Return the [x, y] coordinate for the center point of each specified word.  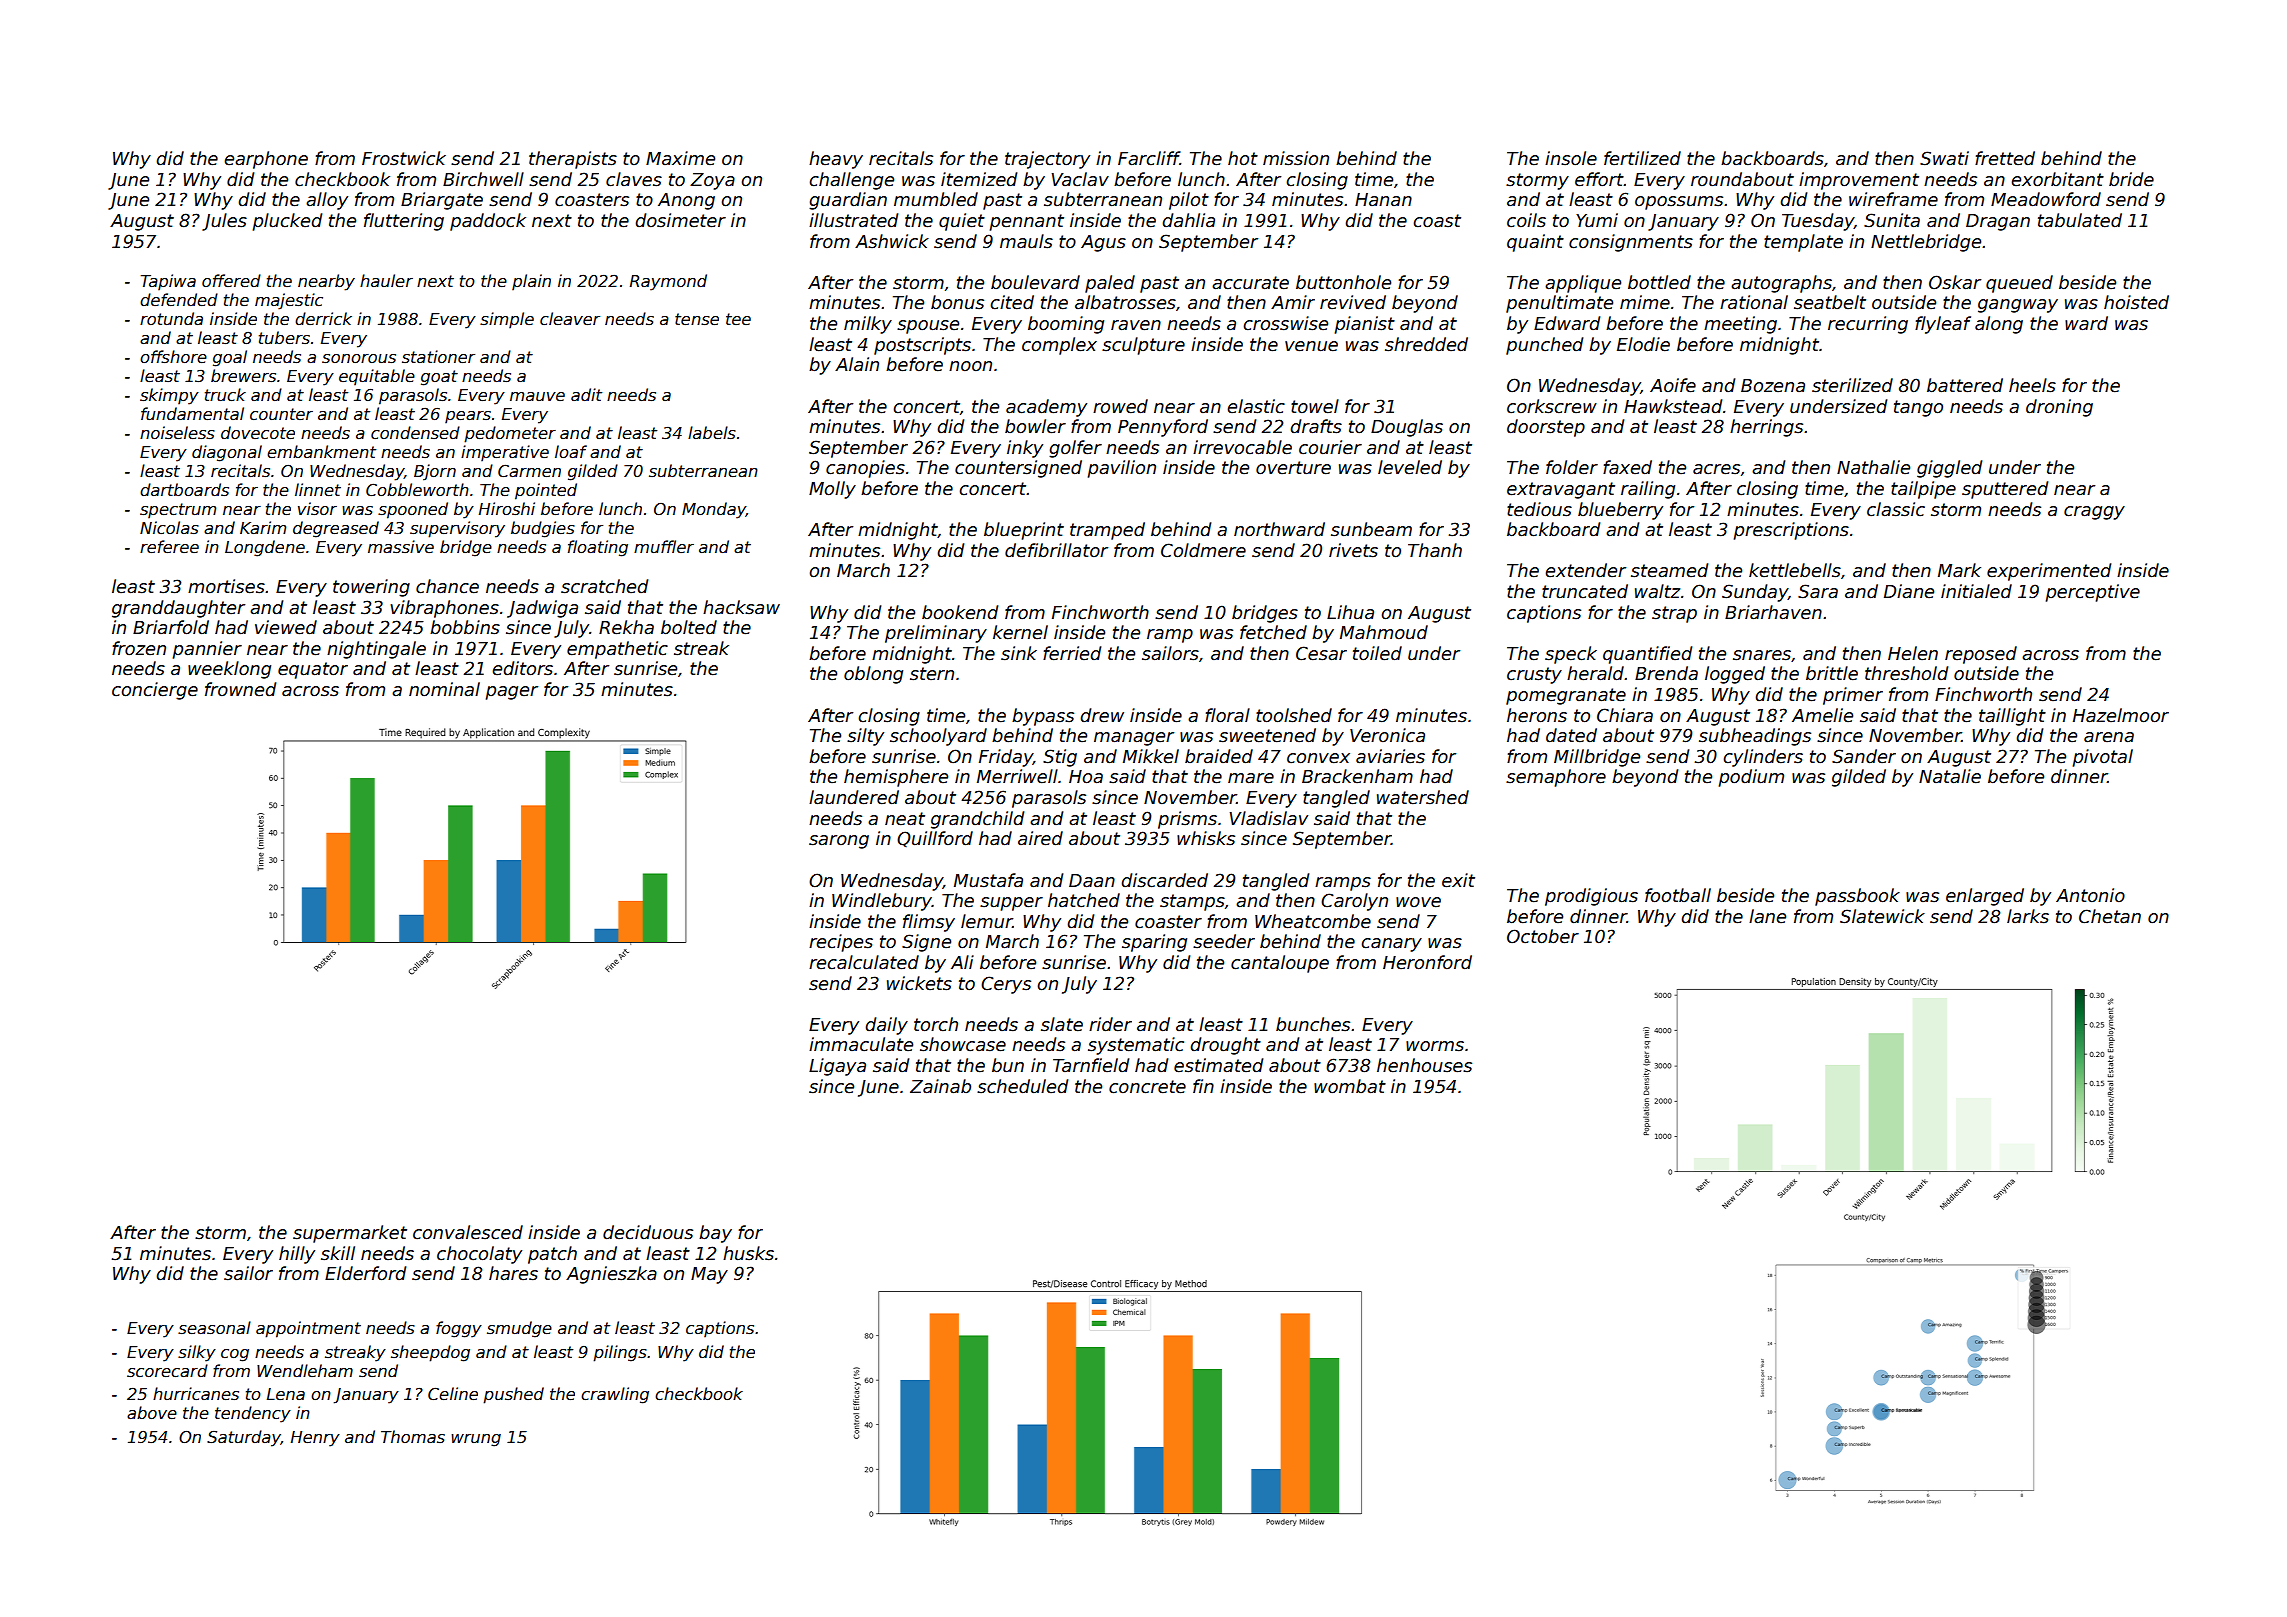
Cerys [1006, 985]
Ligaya [837, 1067]
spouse [928, 327]
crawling [615, 1395]
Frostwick [404, 158]
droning [2059, 408]
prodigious [1591, 897]
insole [1571, 158]
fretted [2005, 158]
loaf [571, 451]
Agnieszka [611, 1275]
